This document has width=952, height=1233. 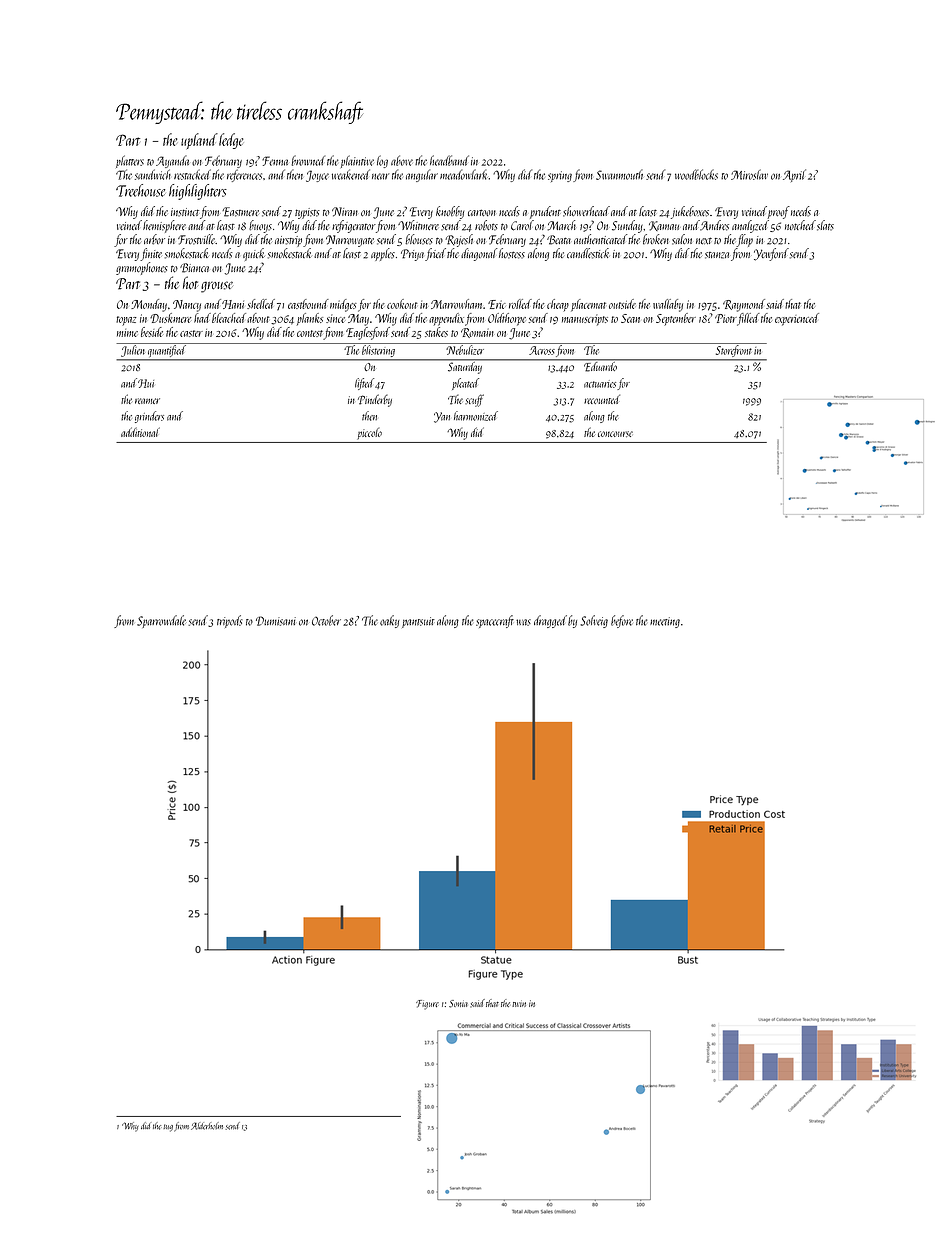 What do you see at coordinates (495, 621) in the document?
I see `spacecraft` at bounding box center [495, 621].
